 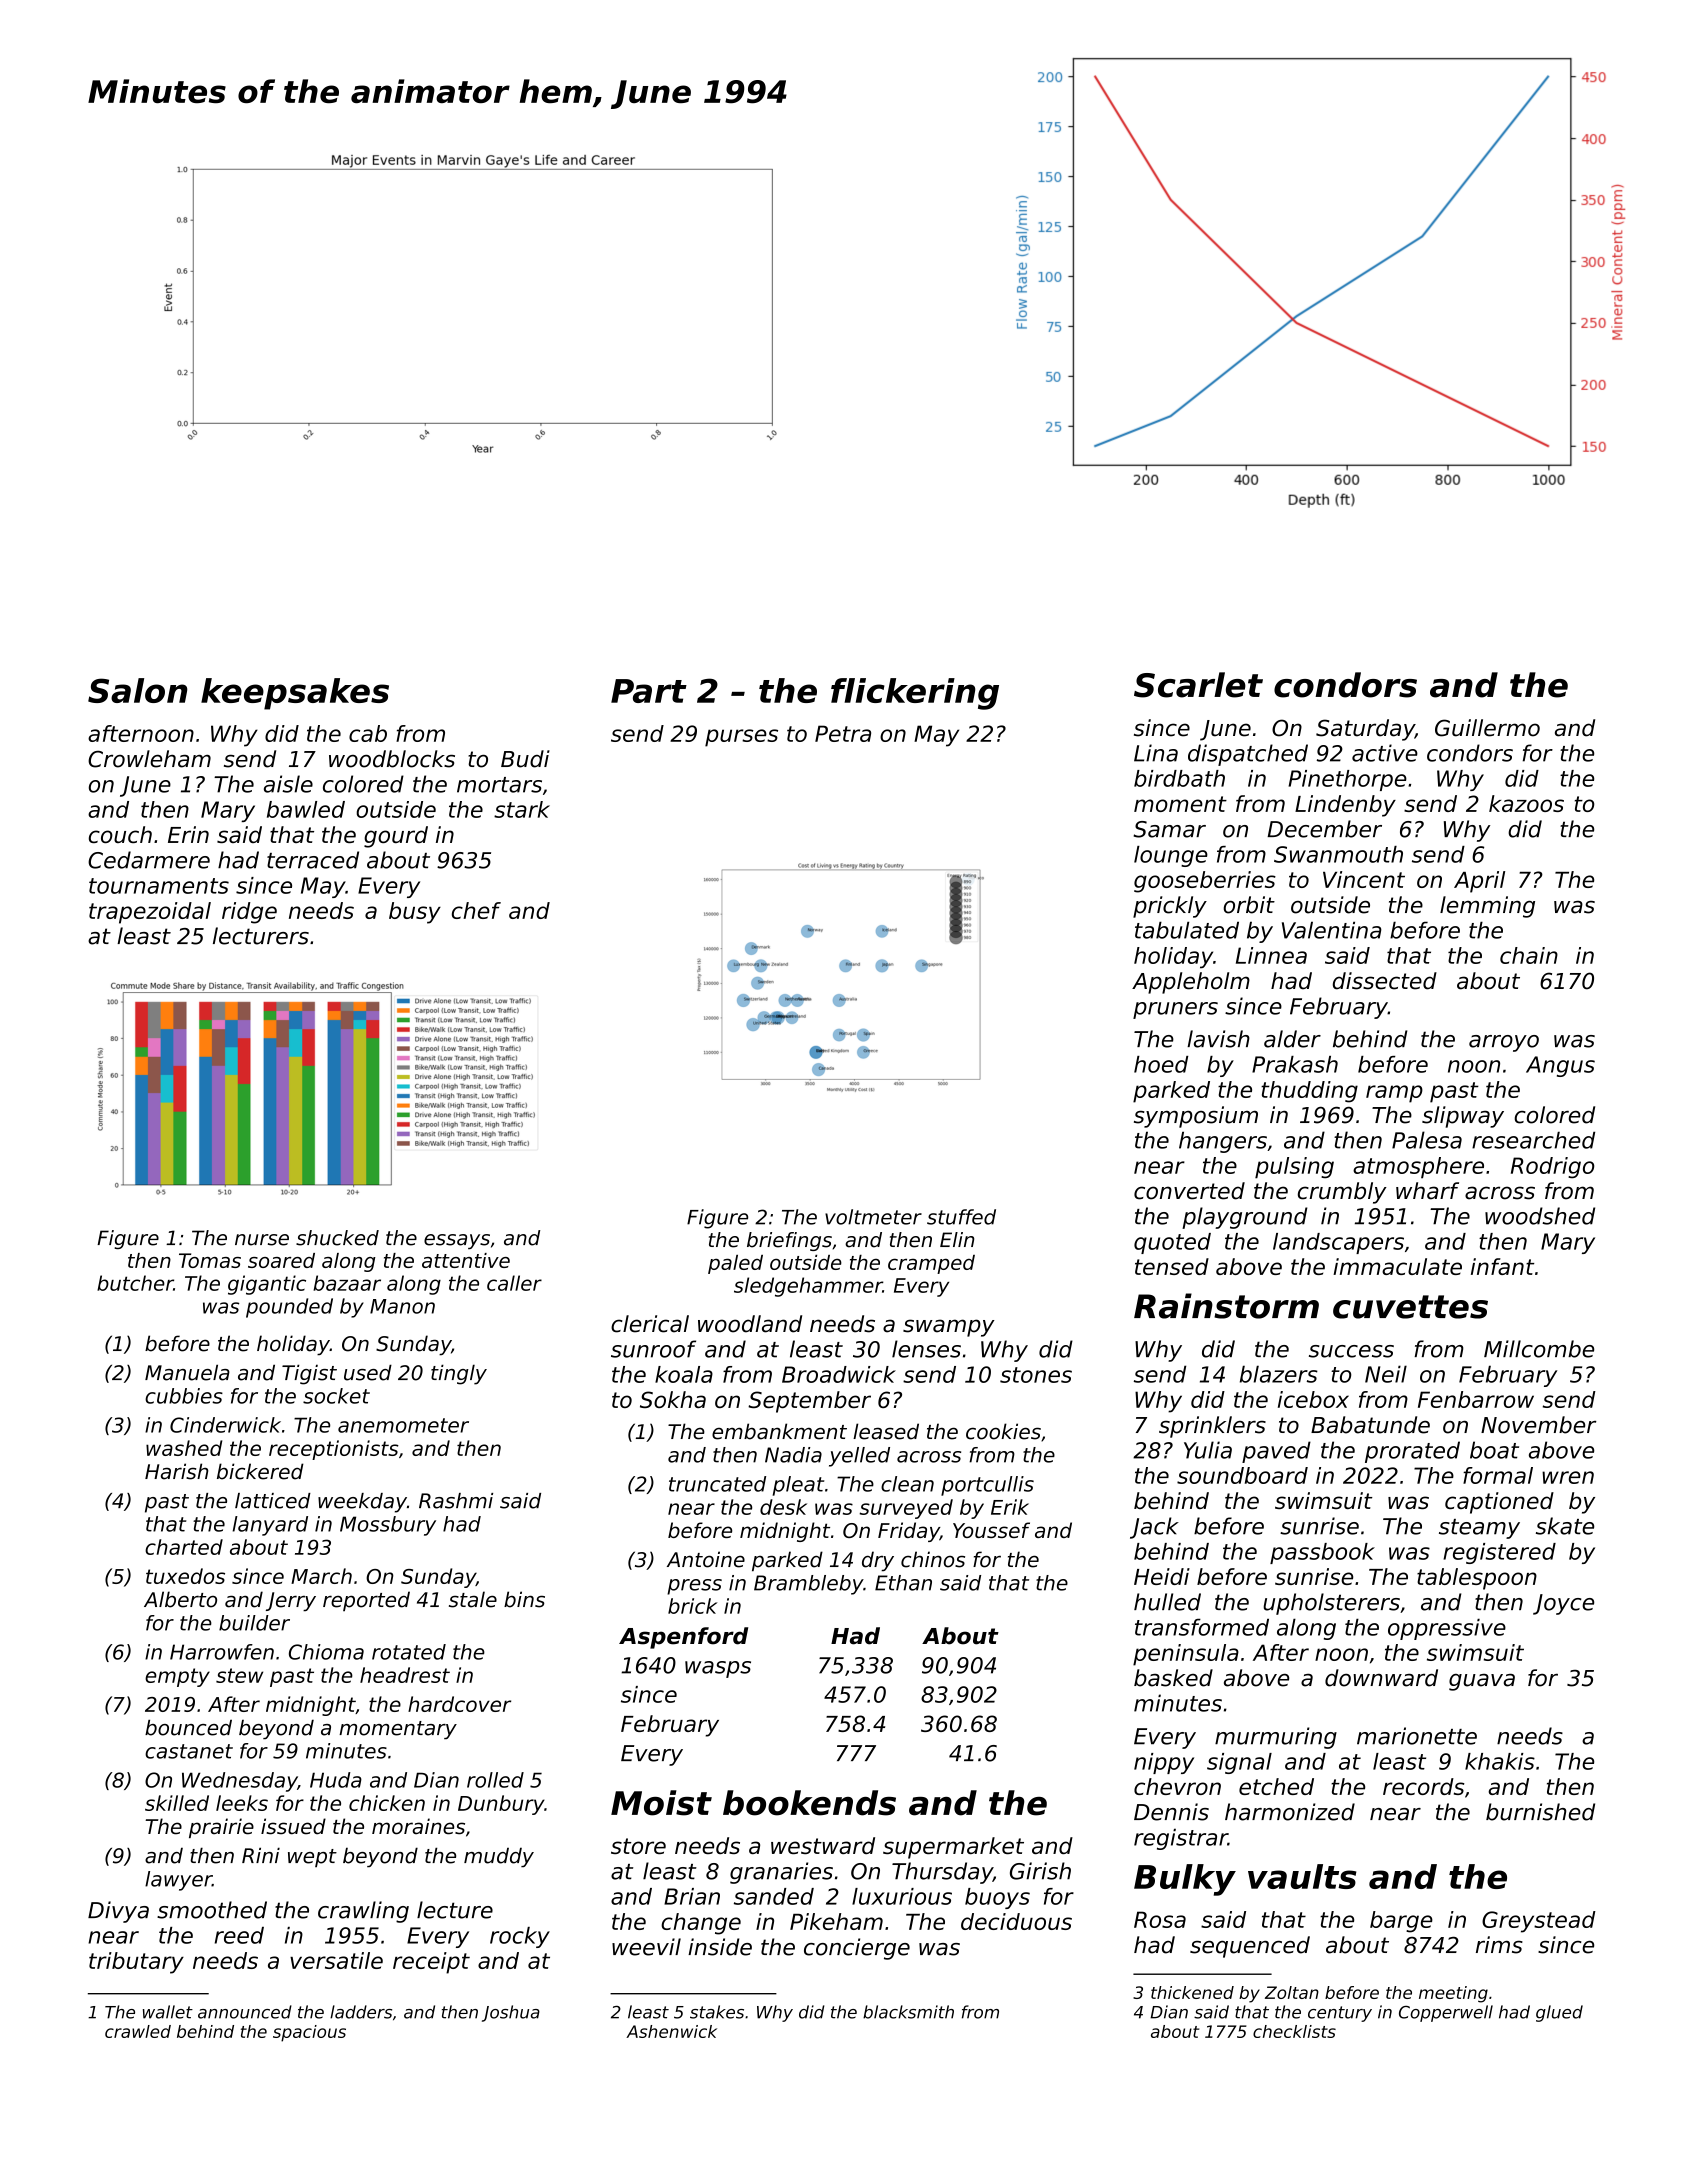 I want to click on Part, so click(x=649, y=691).
